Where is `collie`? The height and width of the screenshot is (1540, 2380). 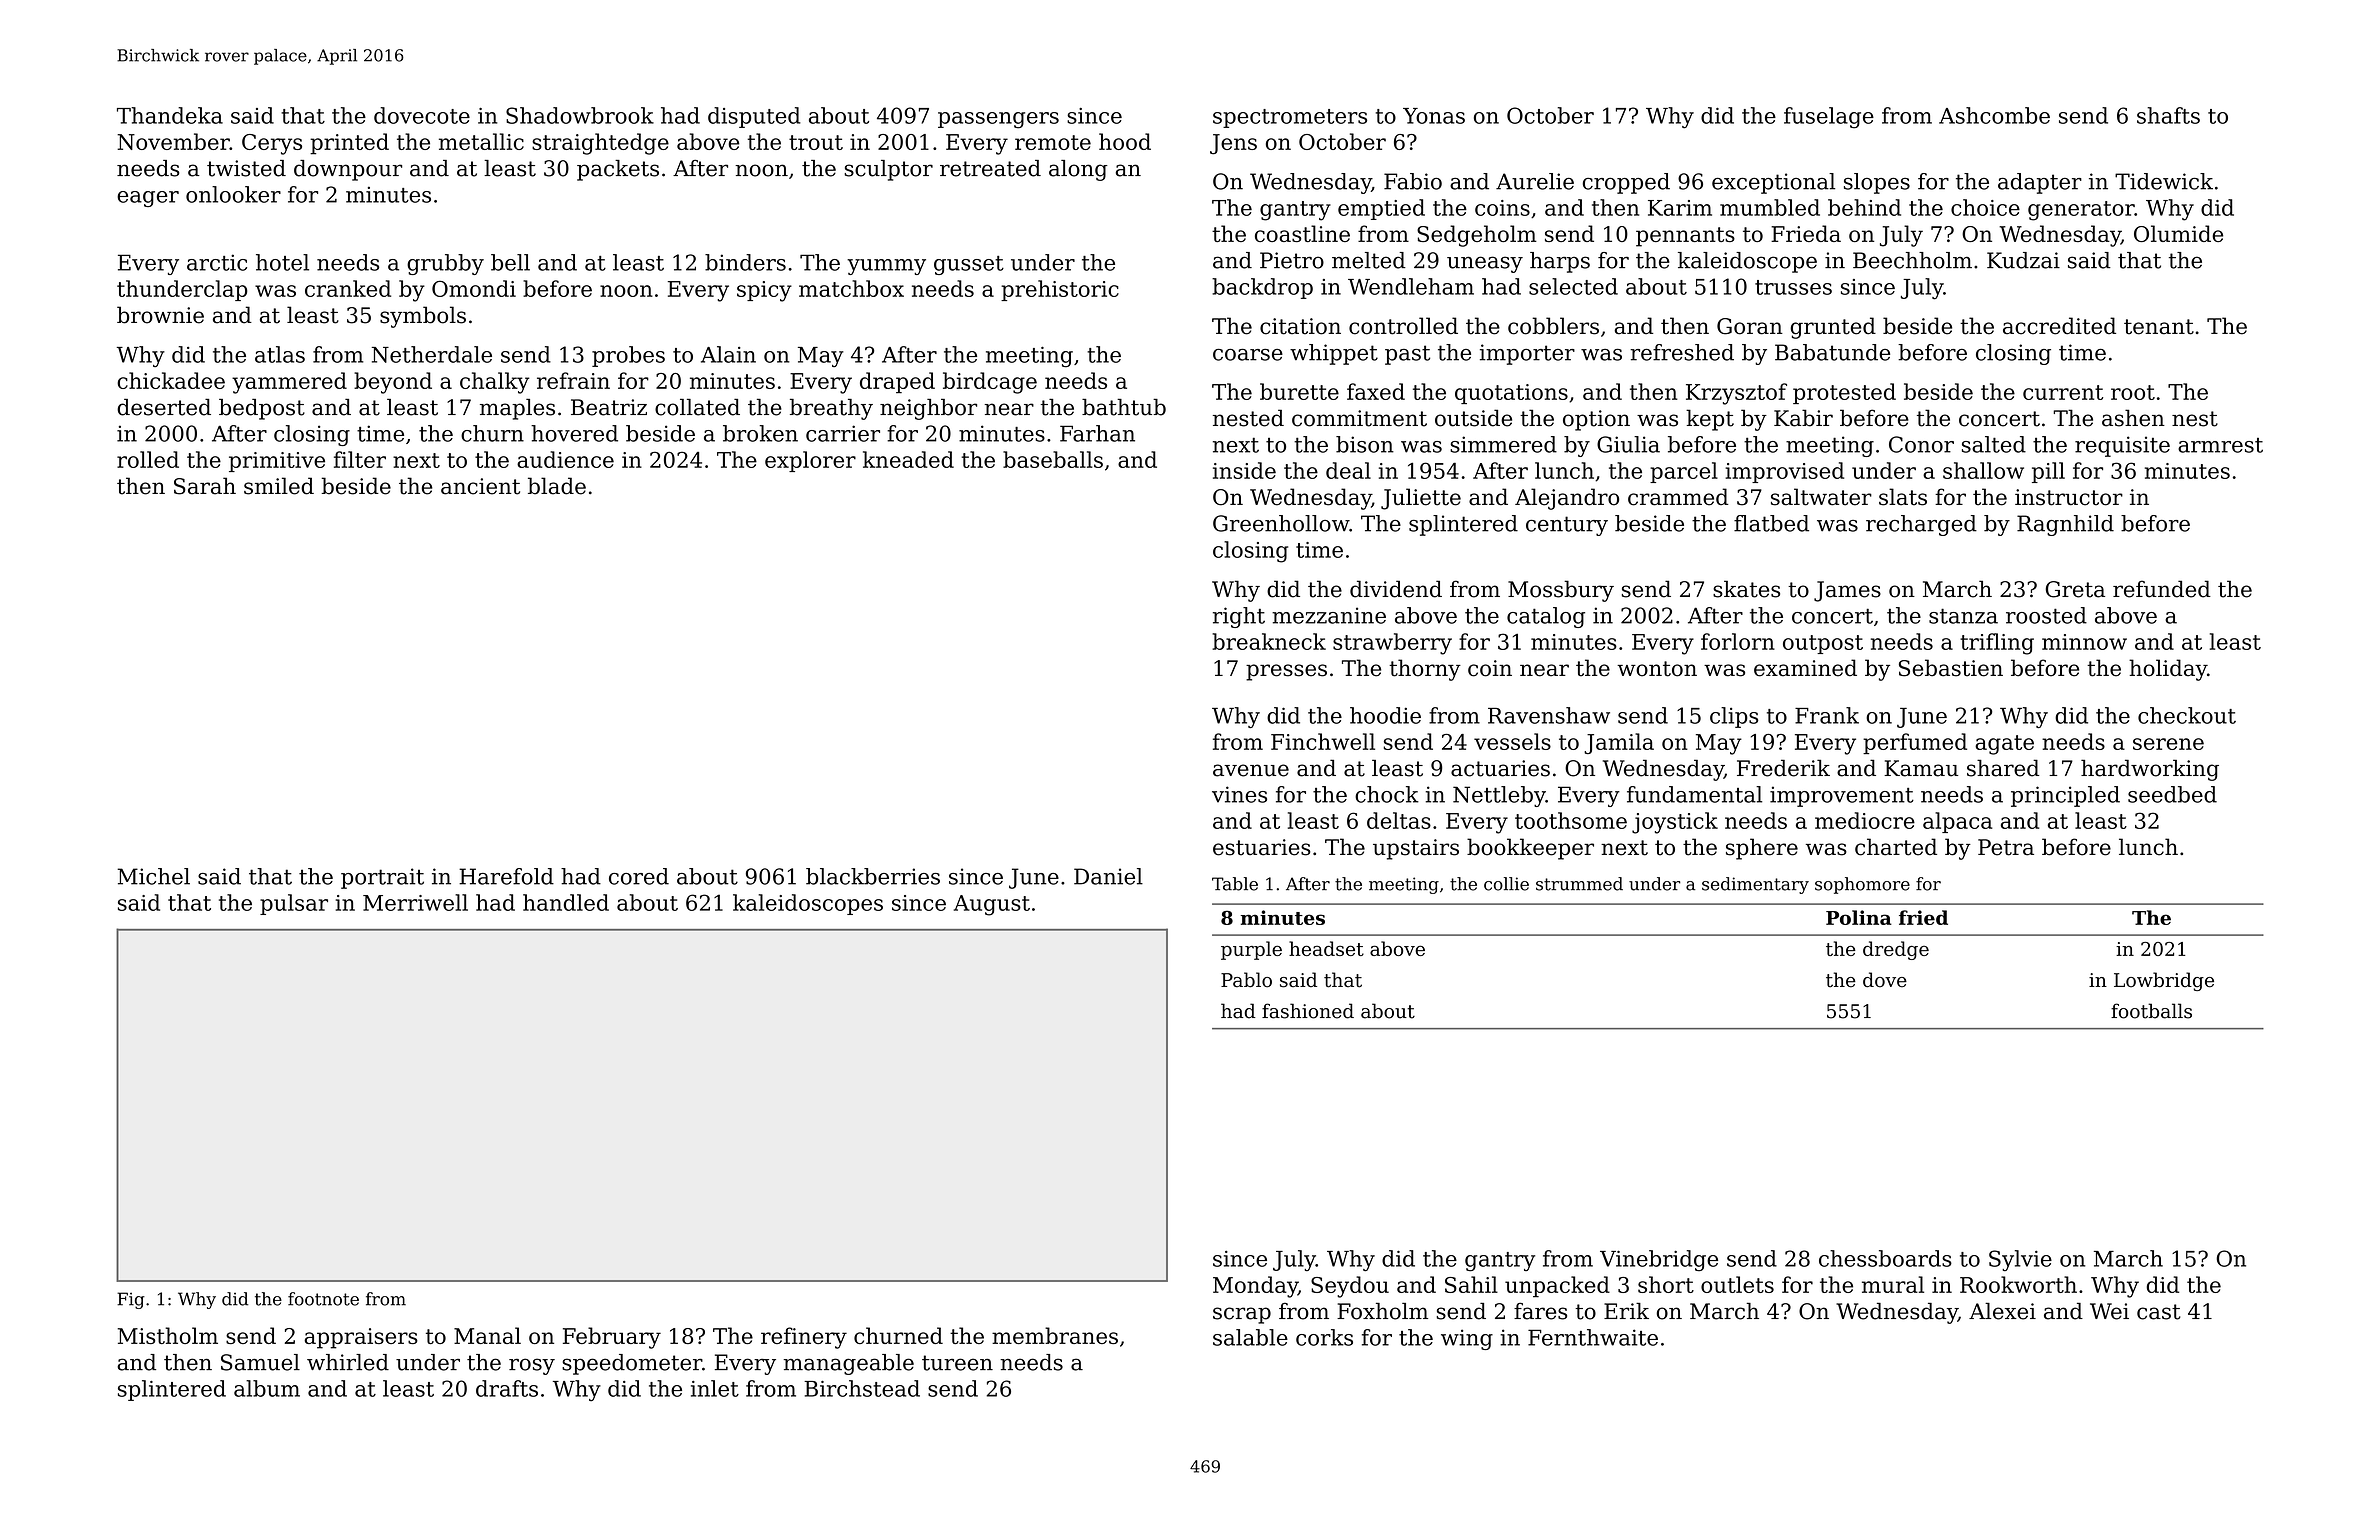
collie is located at coordinates (1506, 884).
